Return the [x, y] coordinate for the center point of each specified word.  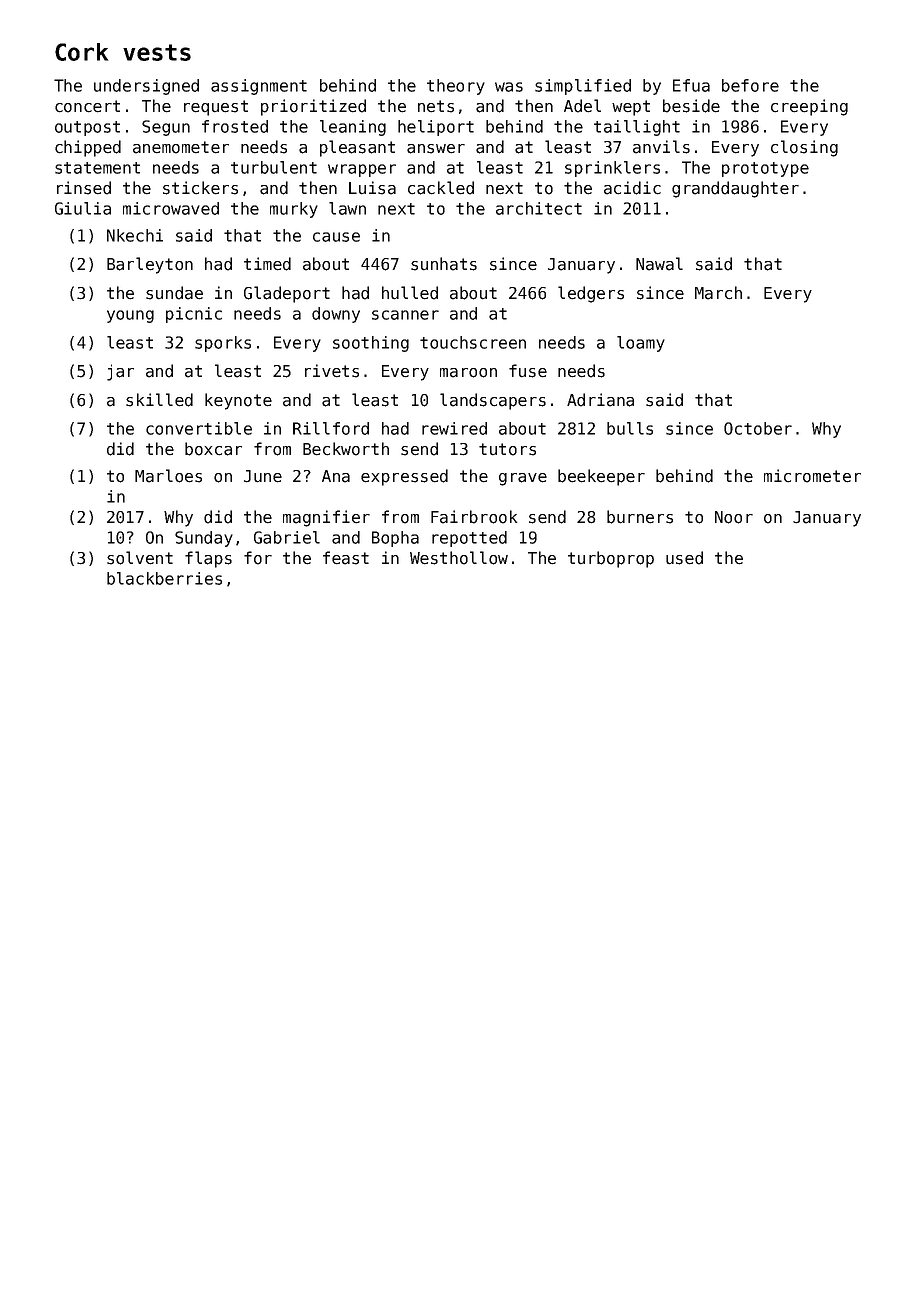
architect [539, 208]
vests [157, 52]
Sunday [204, 539]
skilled [159, 400]
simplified [583, 87]
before [750, 85]
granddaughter [735, 189]
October [758, 428]
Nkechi [135, 235]
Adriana [600, 400]
